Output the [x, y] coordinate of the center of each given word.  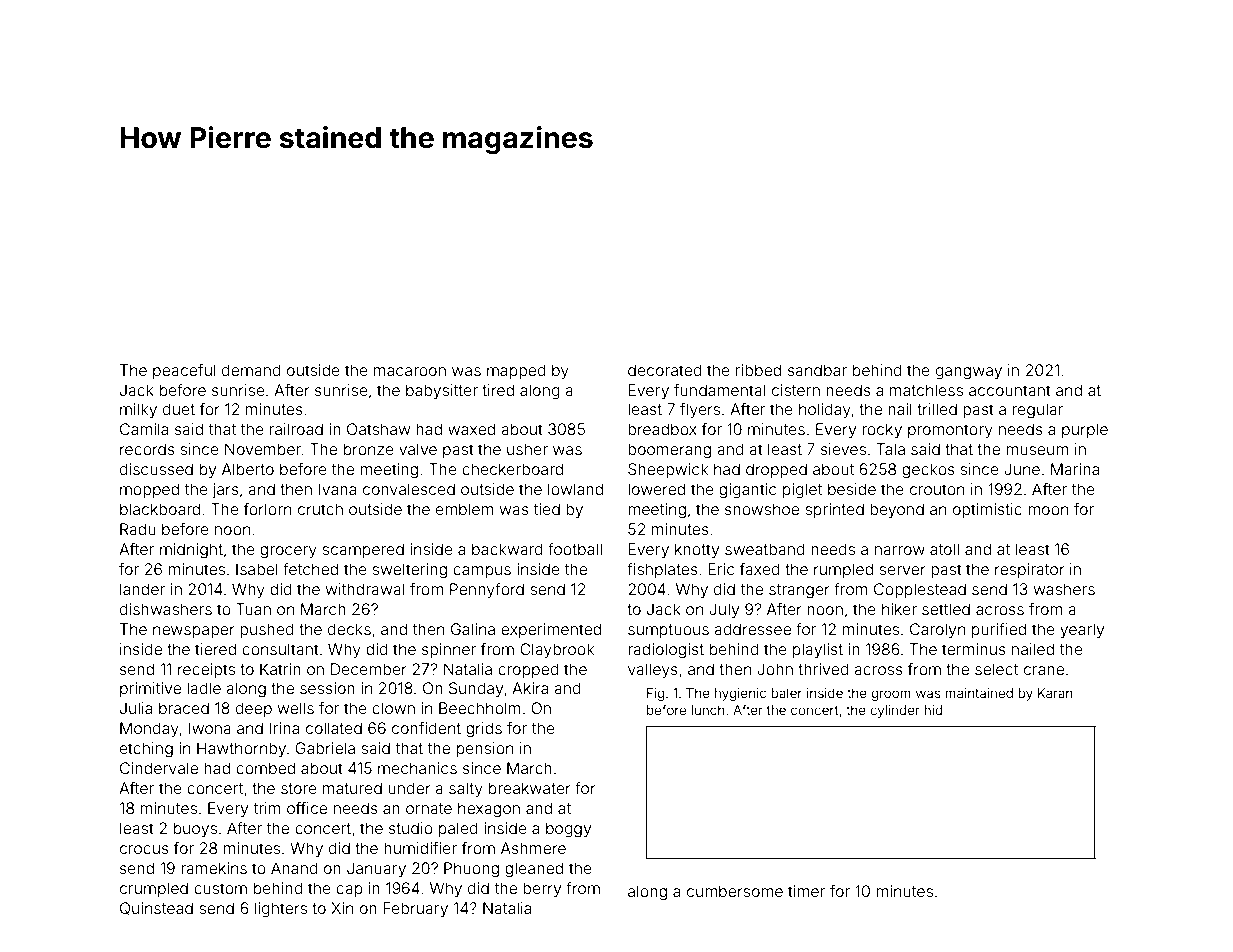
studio [411, 828]
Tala [890, 449]
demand [251, 370]
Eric [721, 569]
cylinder [895, 711]
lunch [708, 710]
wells [295, 708]
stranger [799, 591]
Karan [1055, 693]
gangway [969, 373]
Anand [294, 868]
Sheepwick [668, 470]
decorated [665, 370]
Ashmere [533, 848]
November [263, 449]
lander [142, 589]
